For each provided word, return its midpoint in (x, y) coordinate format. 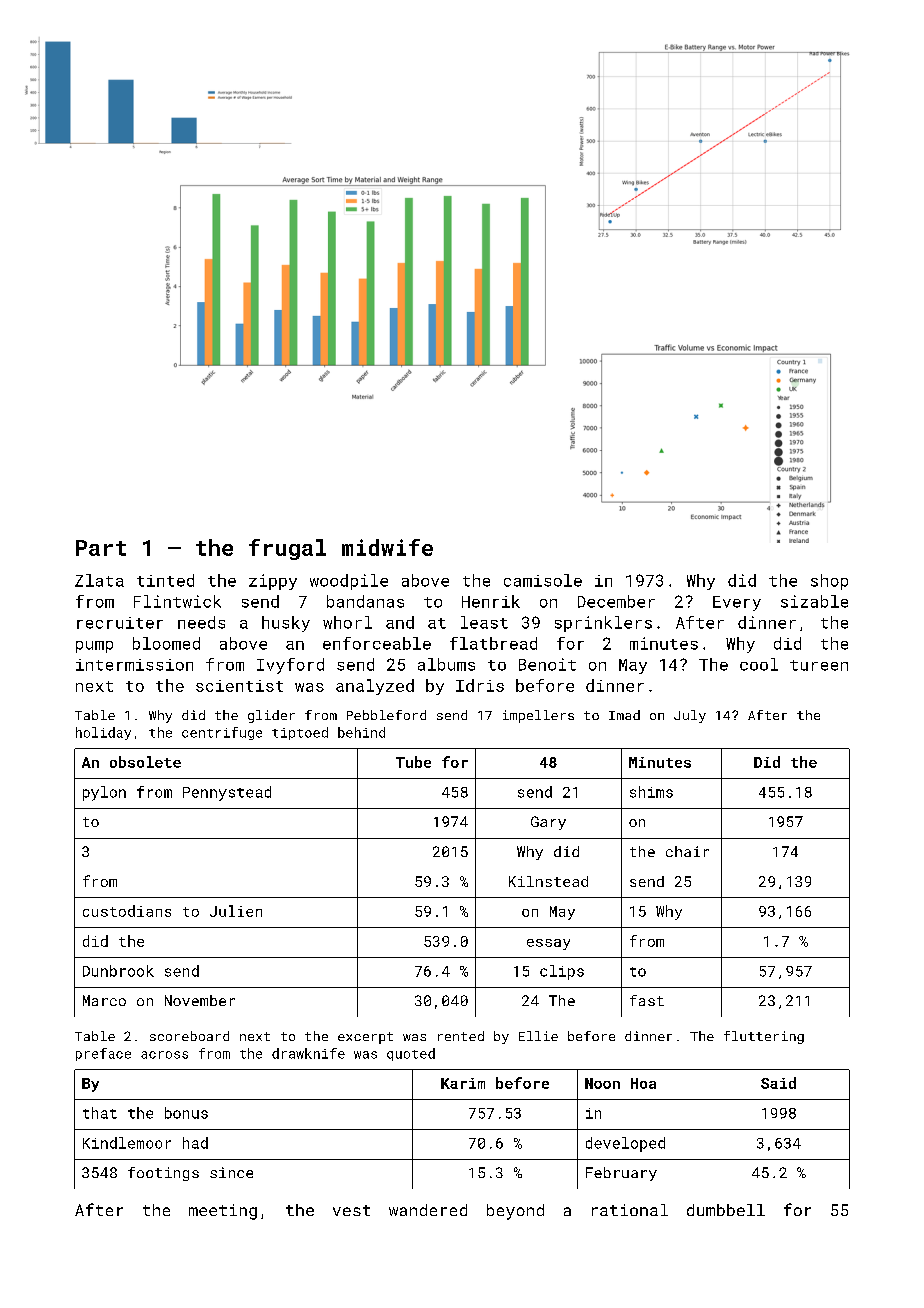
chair (687, 851)
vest (351, 1210)
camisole (543, 580)
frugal (287, 549)
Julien (236, 911)
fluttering (764, 1037)
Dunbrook (118, 971)
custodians (127, 911)
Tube (413, 762)
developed (625, 1144)
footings (163, 1174)
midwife (387, 547)
